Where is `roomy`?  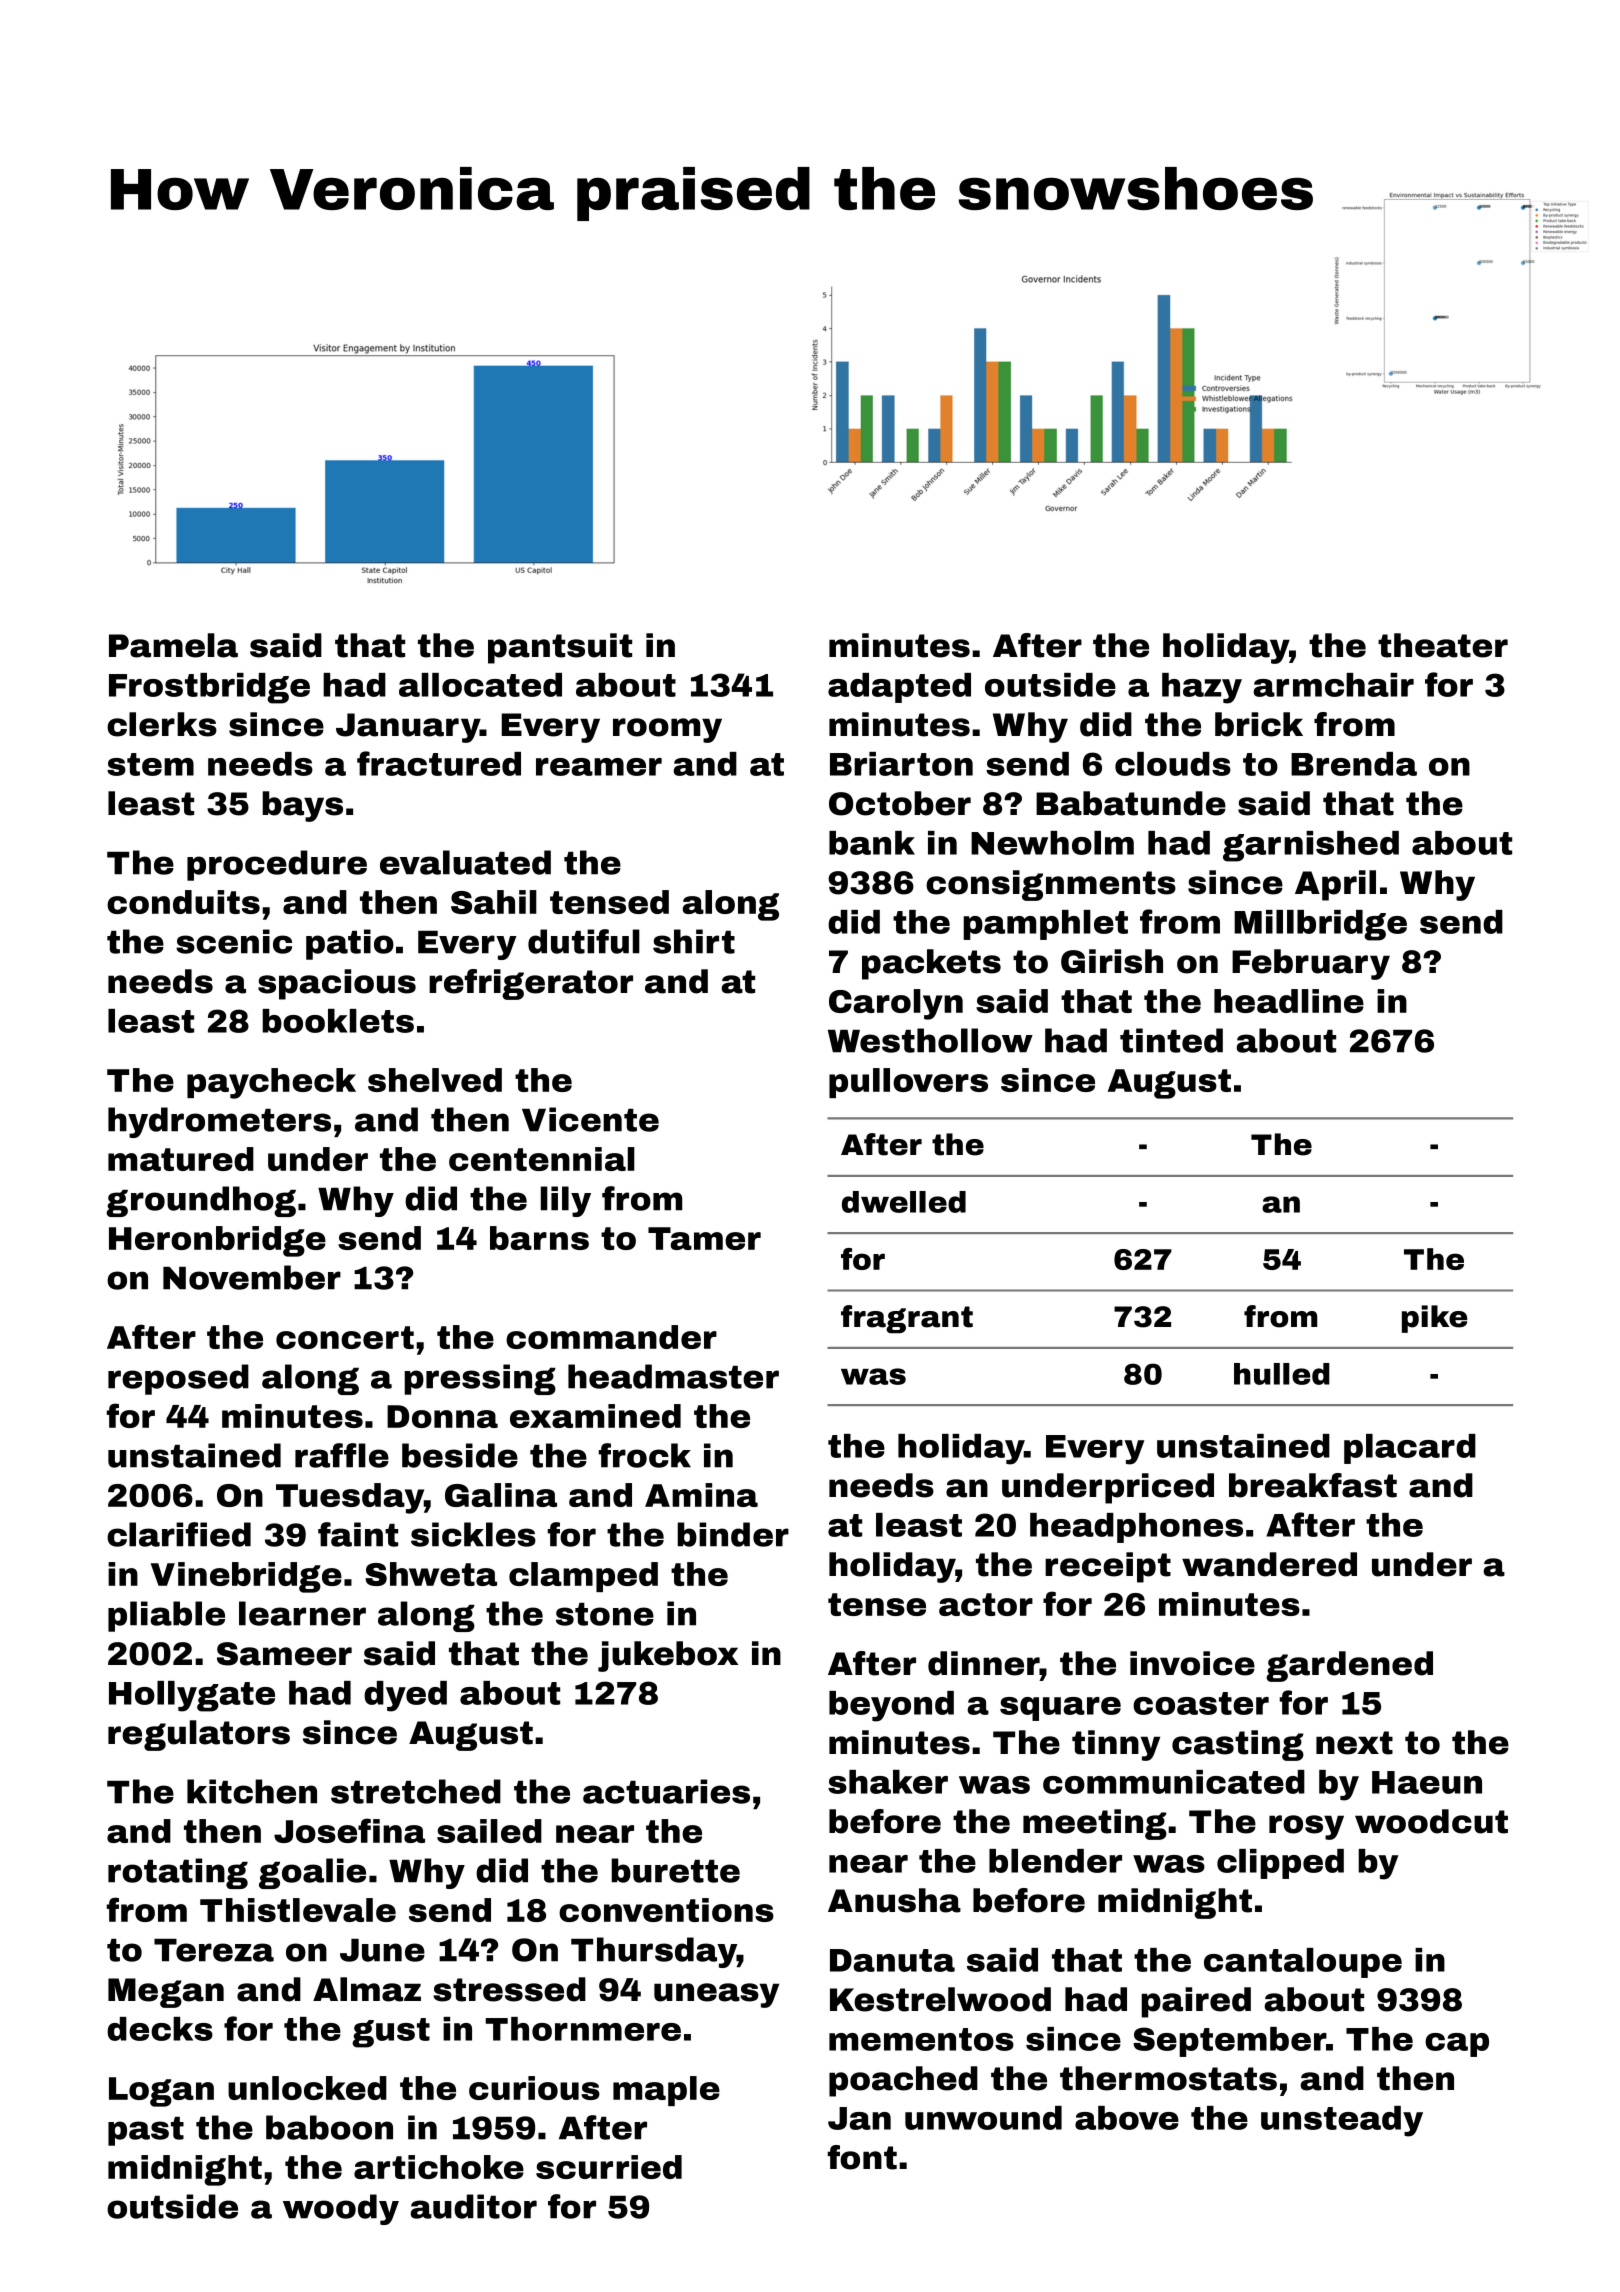
roomy is located at coordinates (667, 730).
